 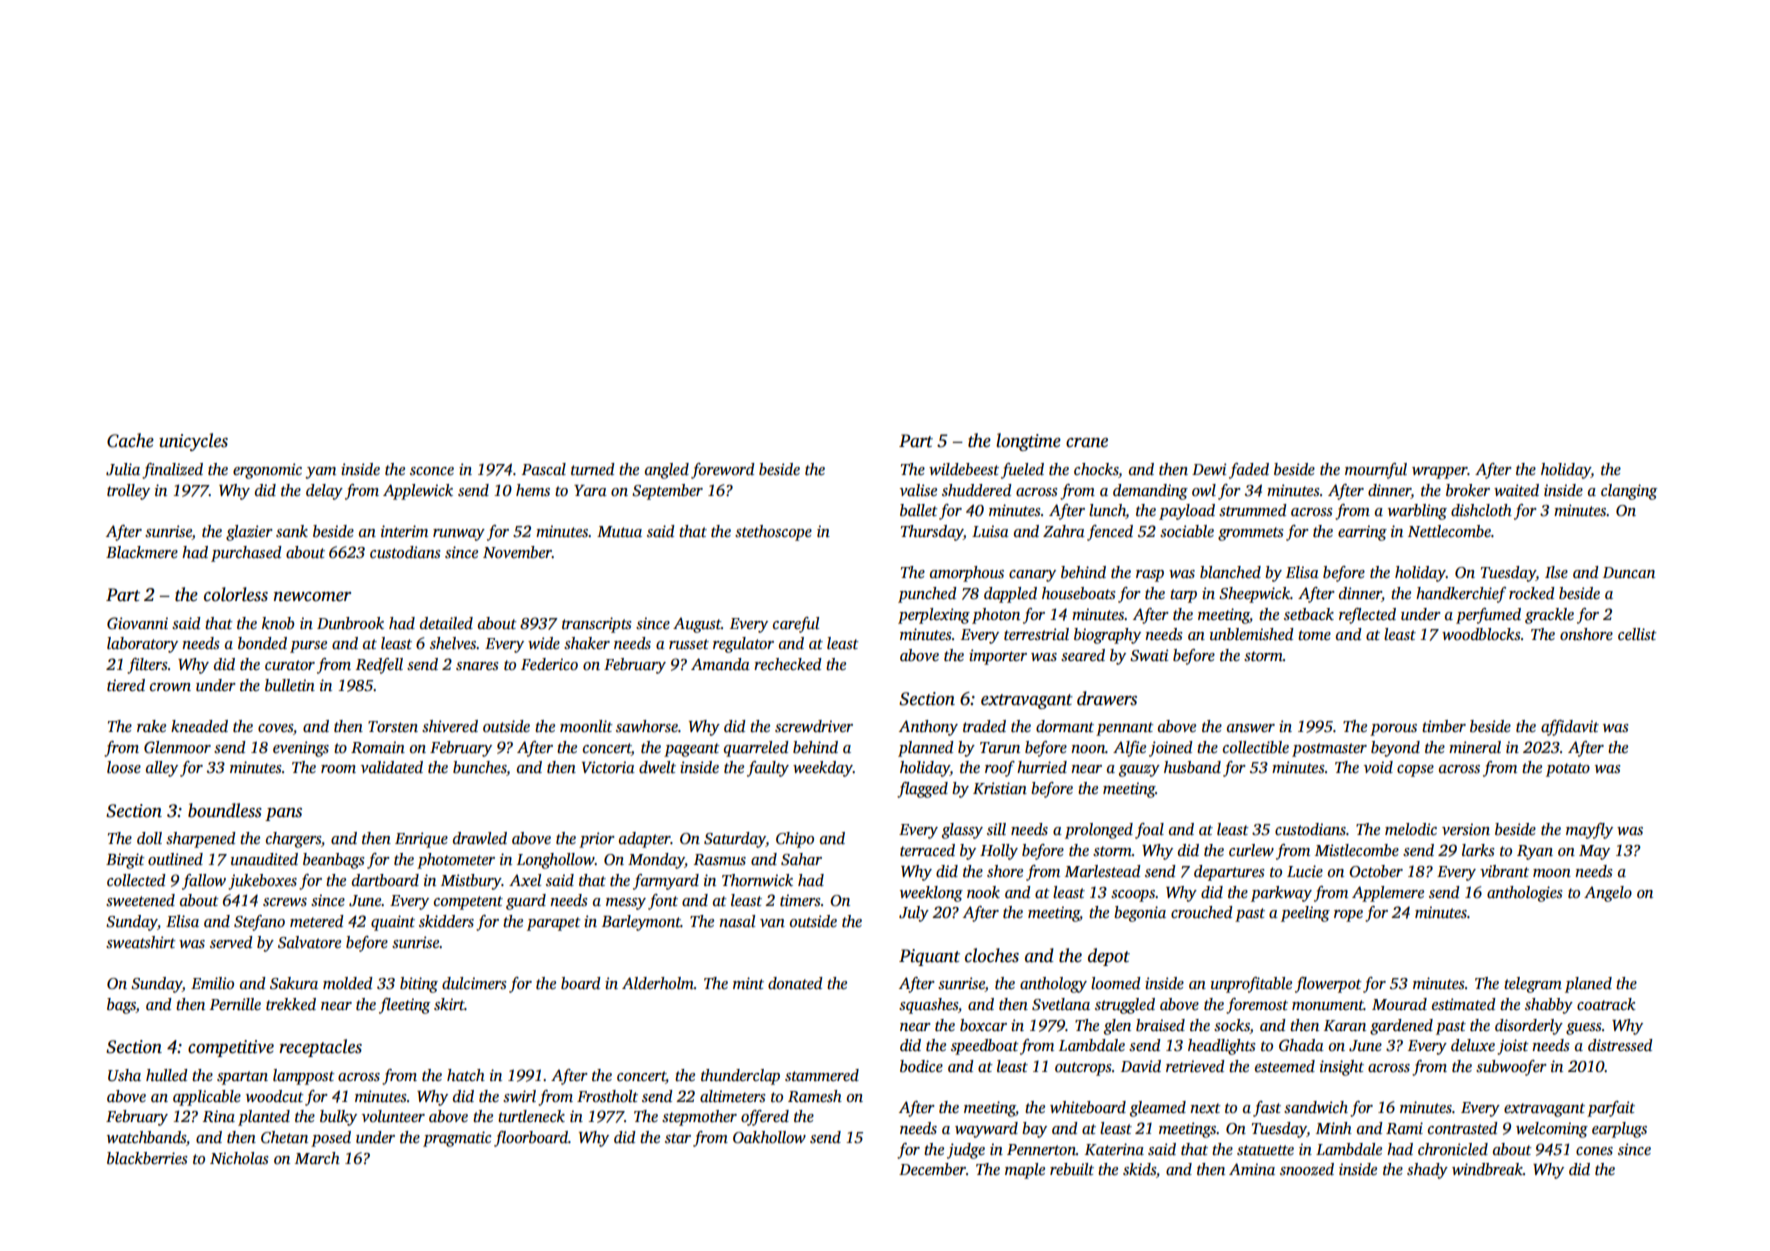 What do you see at coordinates (737, 921) in the document?
I see `nasal` at bounding box center [737, 921].
